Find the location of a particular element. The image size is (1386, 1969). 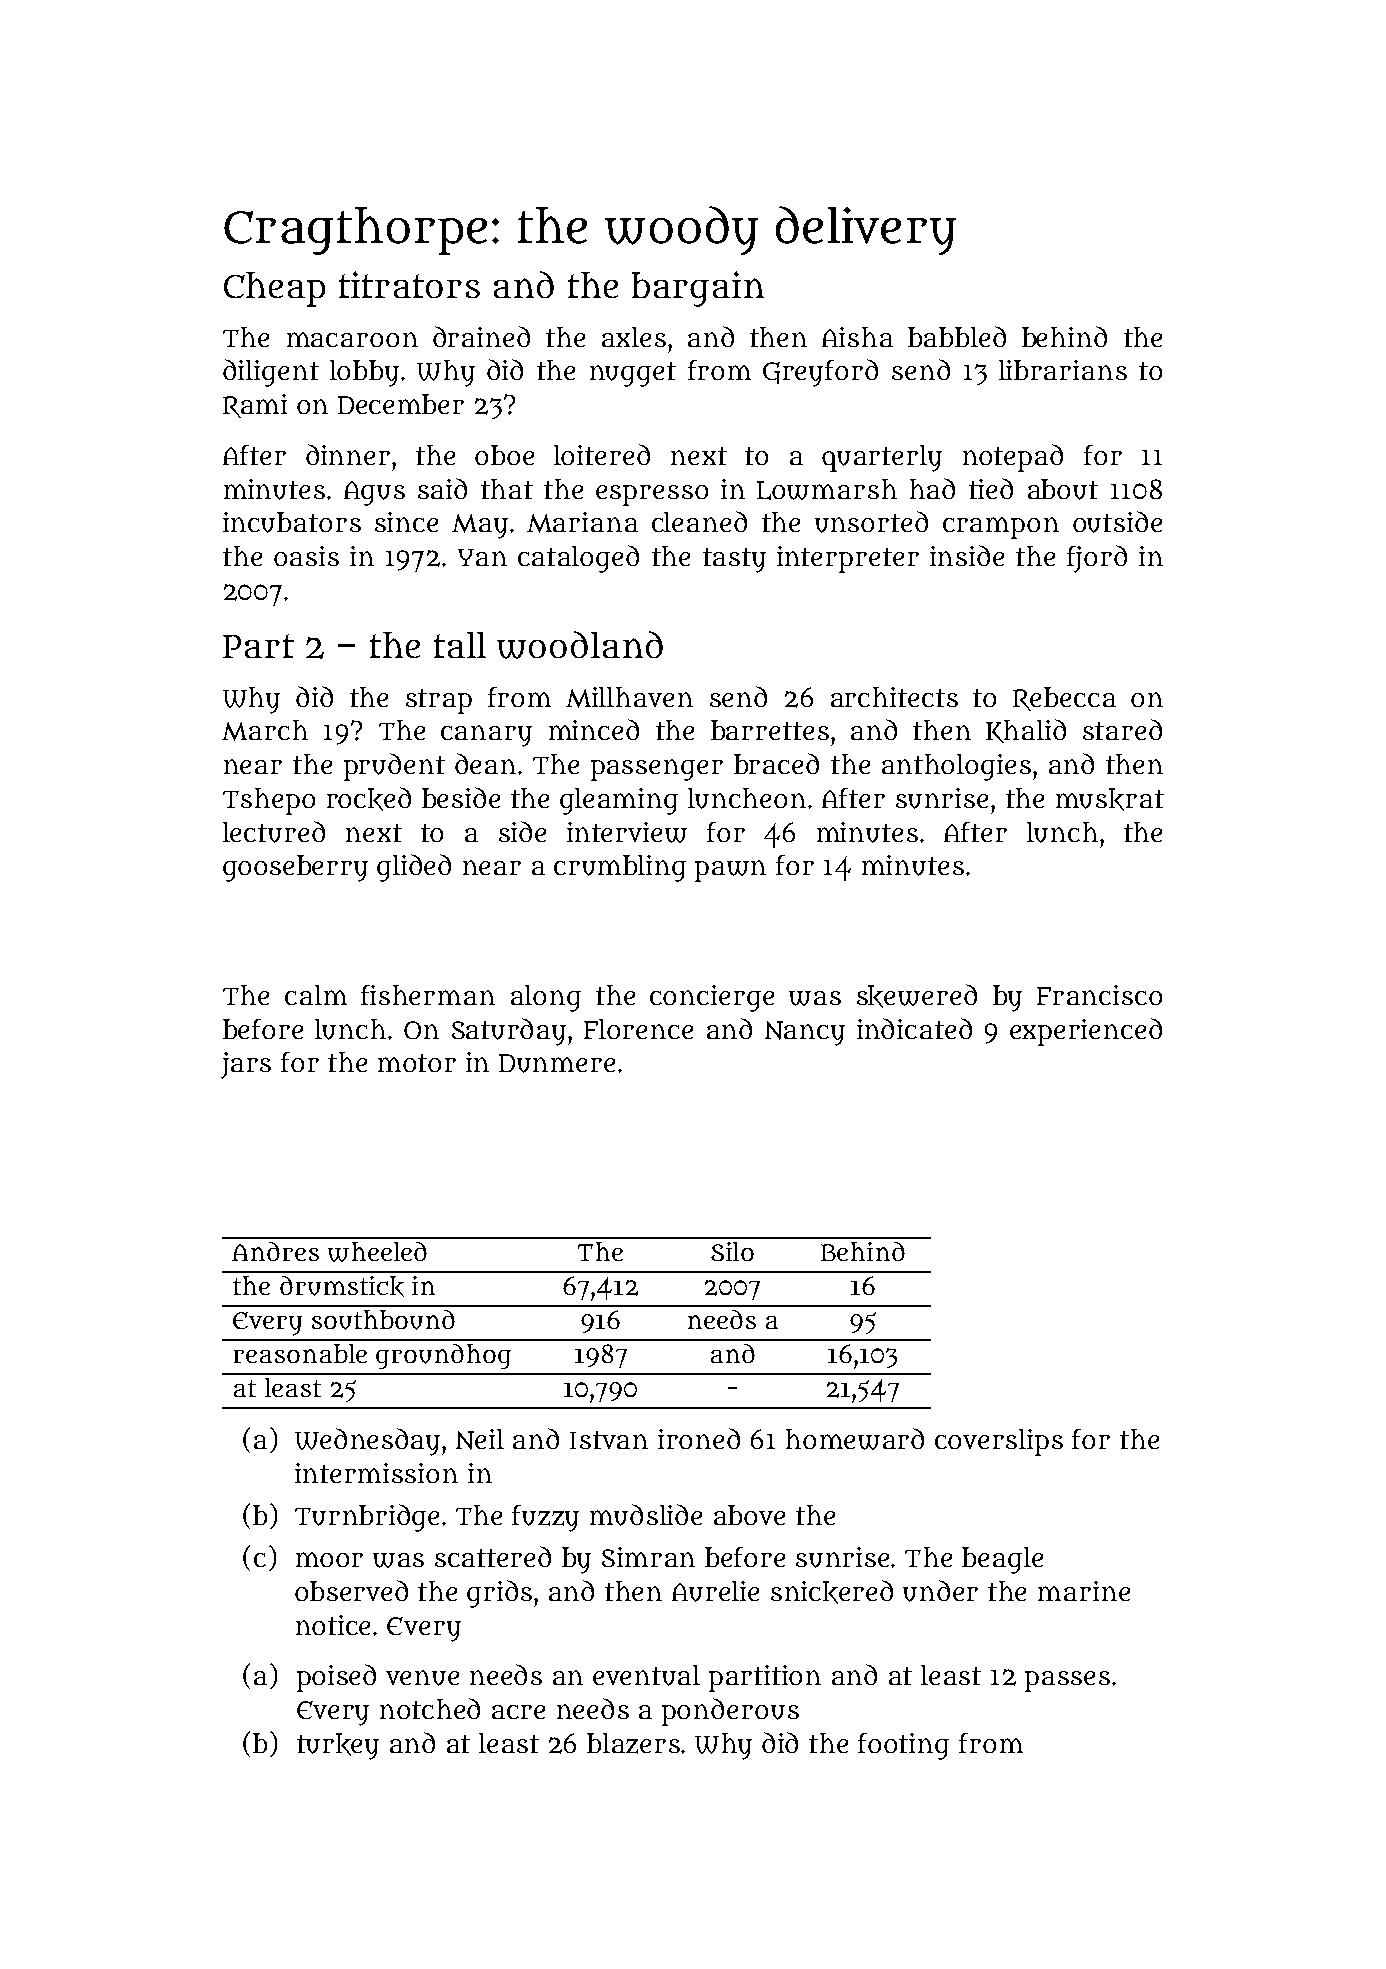

crampon is located at coordinates (1001, 528).
